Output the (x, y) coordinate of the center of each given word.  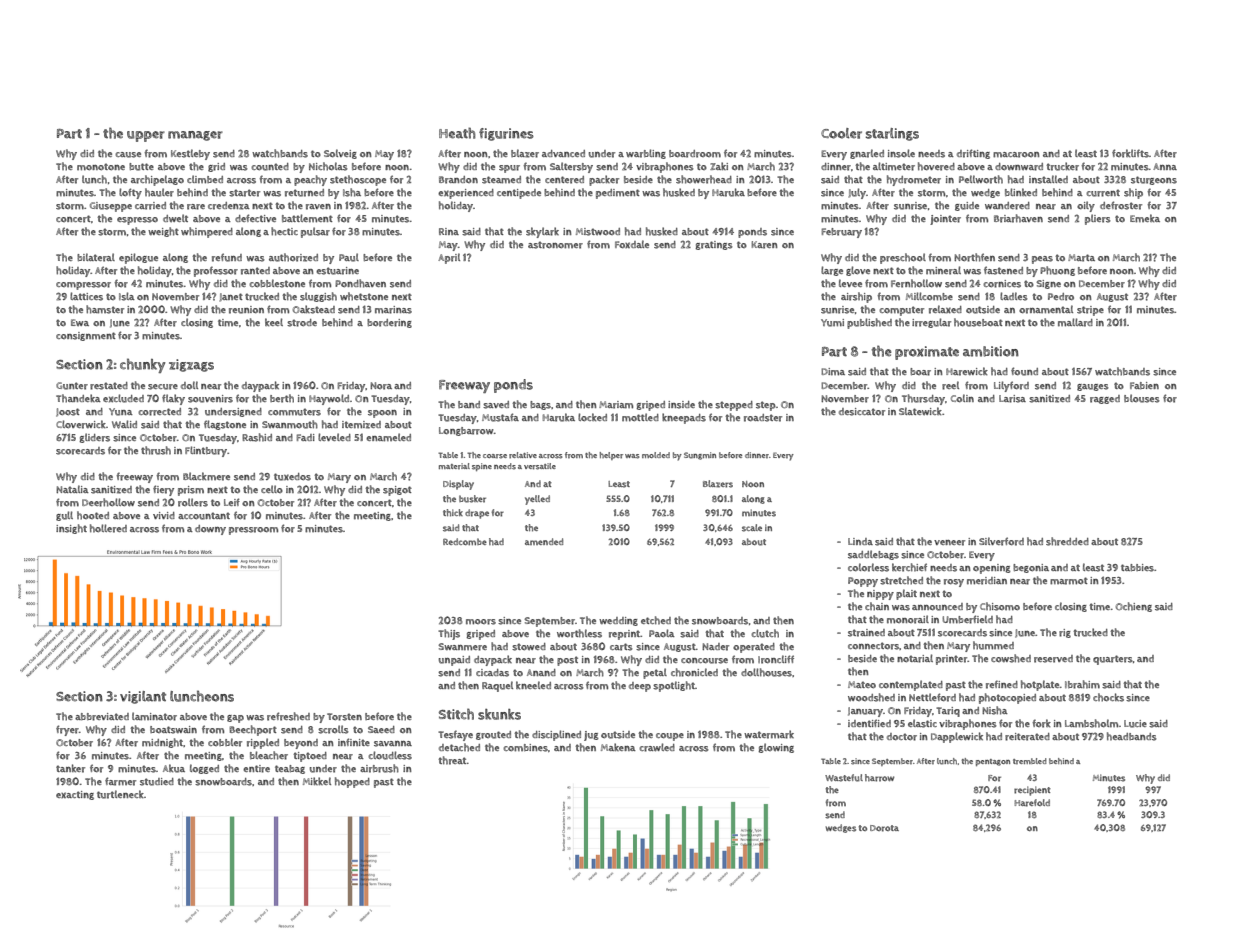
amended (544, 541)
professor (216, 271)
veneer (949, 543)
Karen (764, 245)
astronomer (555, 245)
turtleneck (120, 794)
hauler (159, 192)
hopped (352, 782)
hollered (108, 528)
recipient (1032, 791)
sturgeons (1154, 180)
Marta (1081, 258)
